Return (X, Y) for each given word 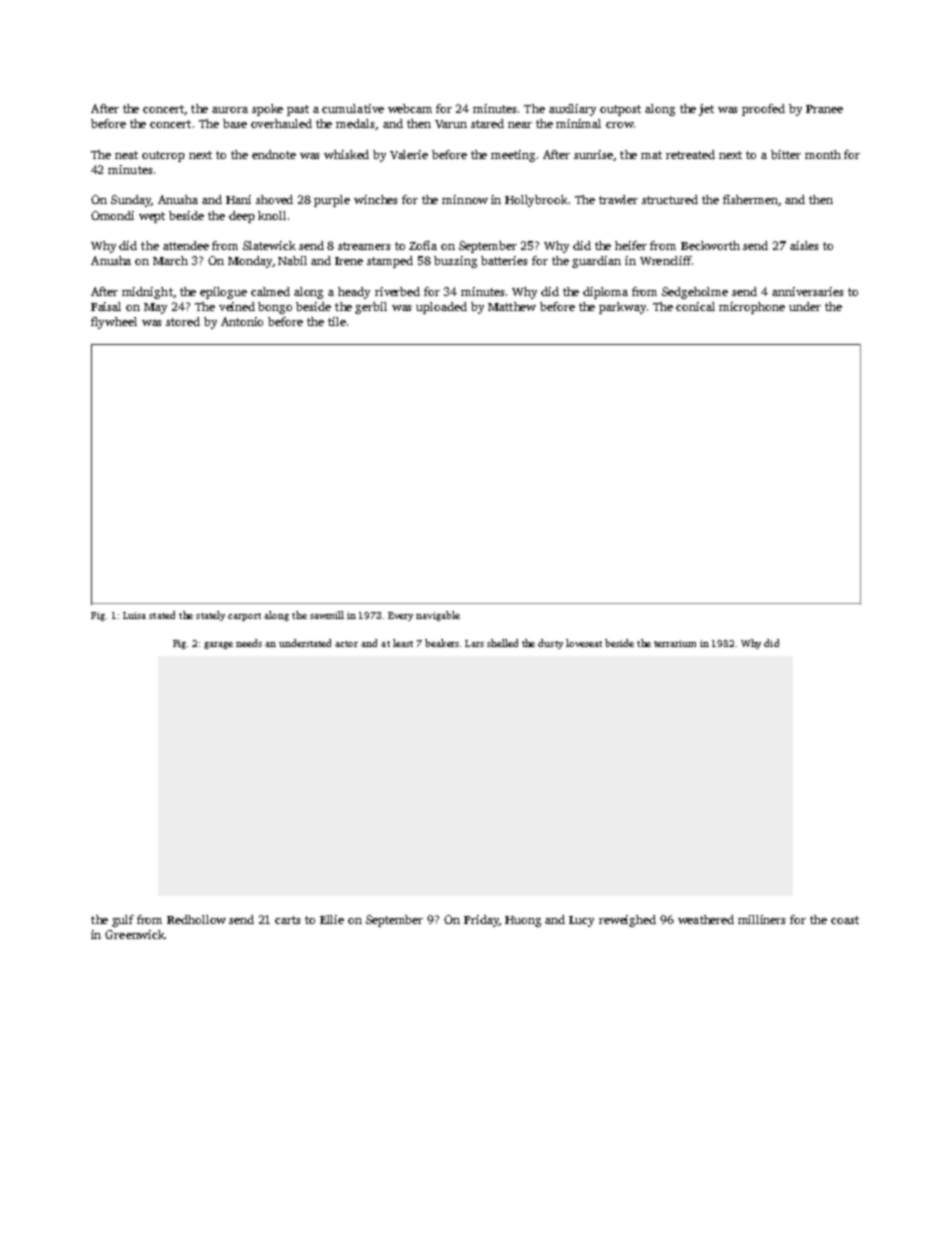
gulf (123, 921)
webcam (410, 108)
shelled (502, 643)
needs (249, 643)
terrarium (675, 643)
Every (400, 616)
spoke (267, 110)
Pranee (824, 109)
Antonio (242, 321)
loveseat (584, 643)
